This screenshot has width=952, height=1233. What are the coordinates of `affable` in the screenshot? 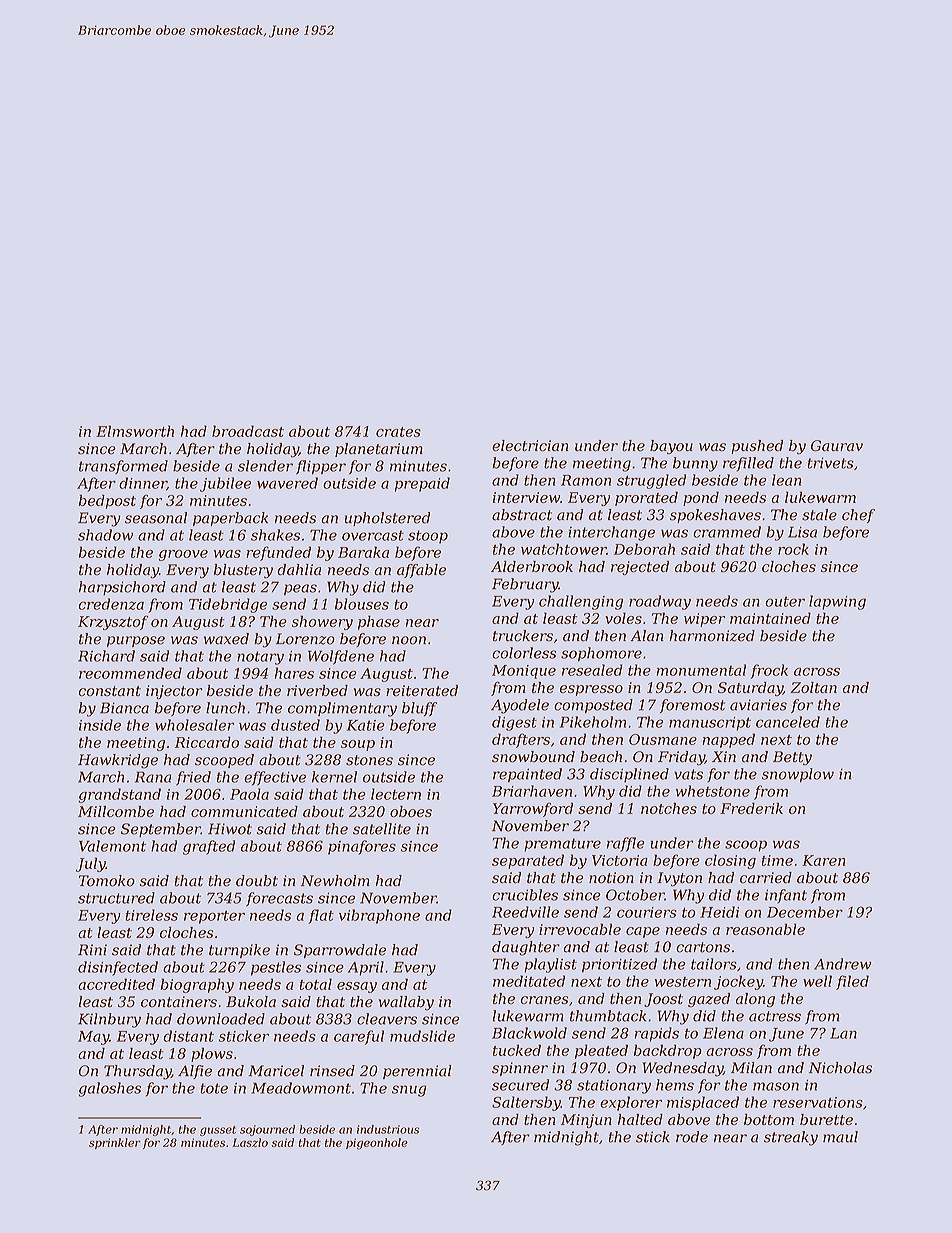 It's located at (421, 571).
